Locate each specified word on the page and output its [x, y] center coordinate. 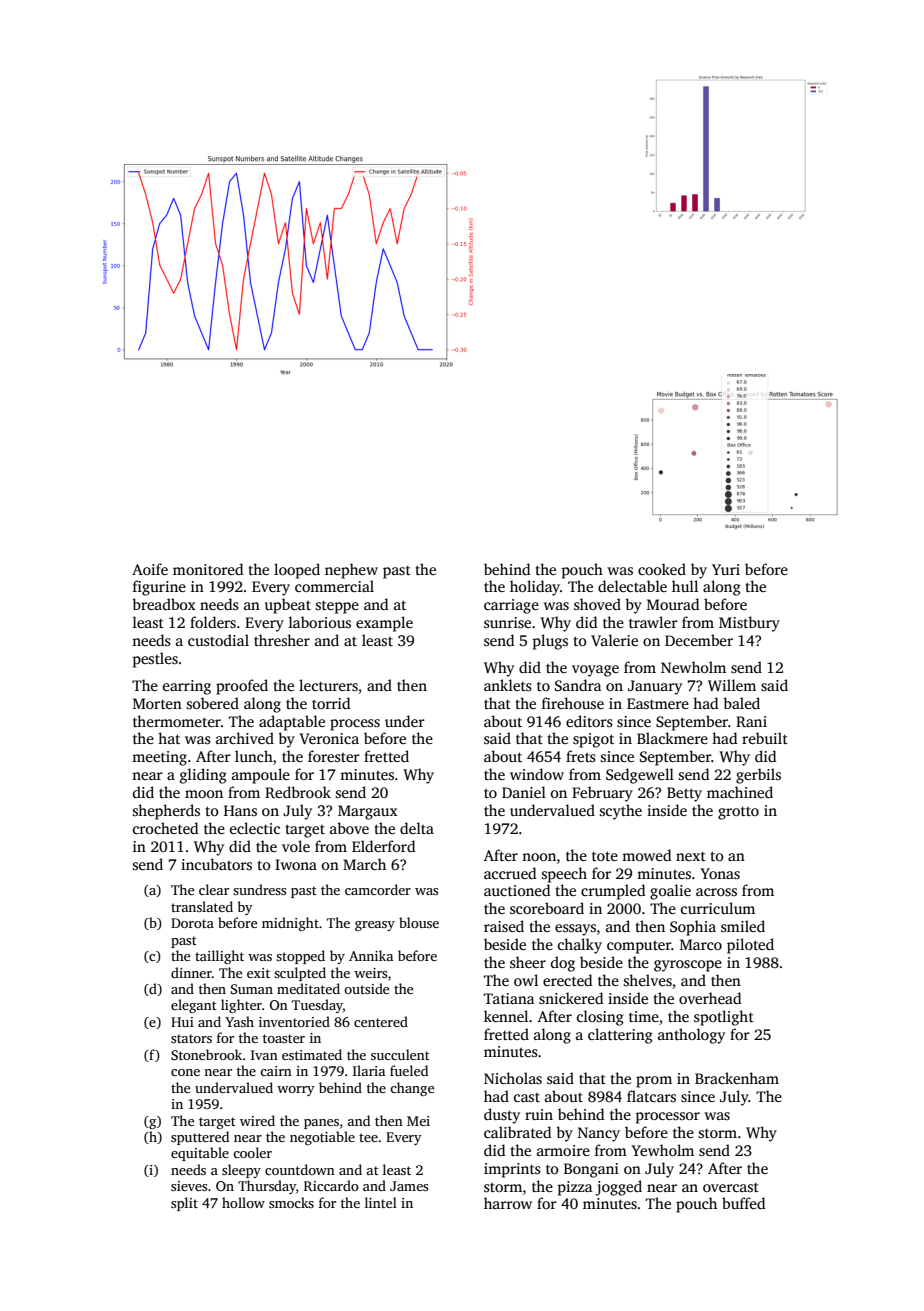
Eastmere [658, 703]
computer [639, 947]
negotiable [322, 1138]
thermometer [177, 721]
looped [297, 571]
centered [381, 1021]
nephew [351, 571]
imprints [512, 1170]
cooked [662, 569]
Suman [252, 989]
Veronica [329, 738]
